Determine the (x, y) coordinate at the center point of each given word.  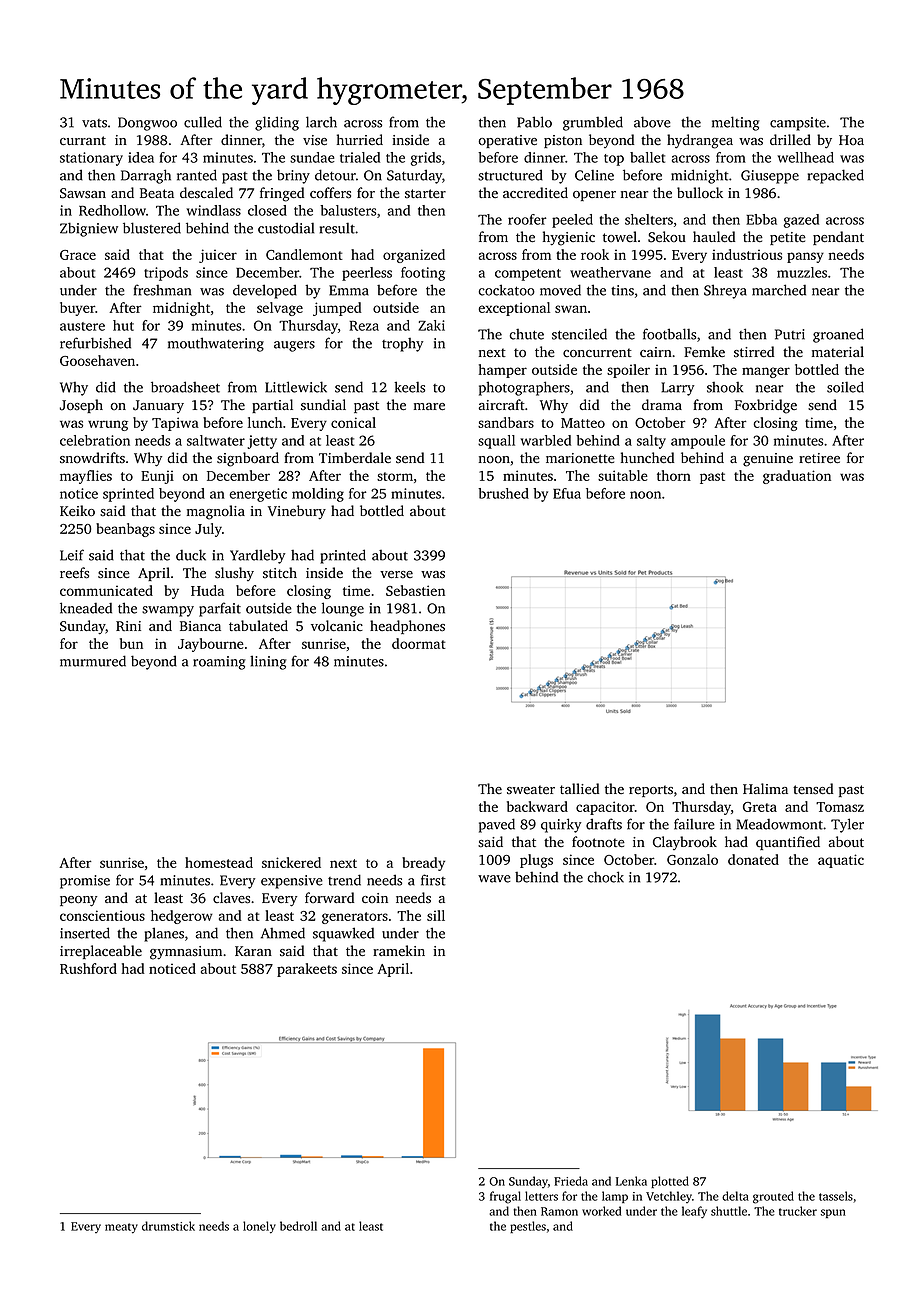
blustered (152, 228)
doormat (419, 643)
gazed (801, 221)
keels (409, 387)
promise (85, 882)
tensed (813, 789)
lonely (259, 1227)
